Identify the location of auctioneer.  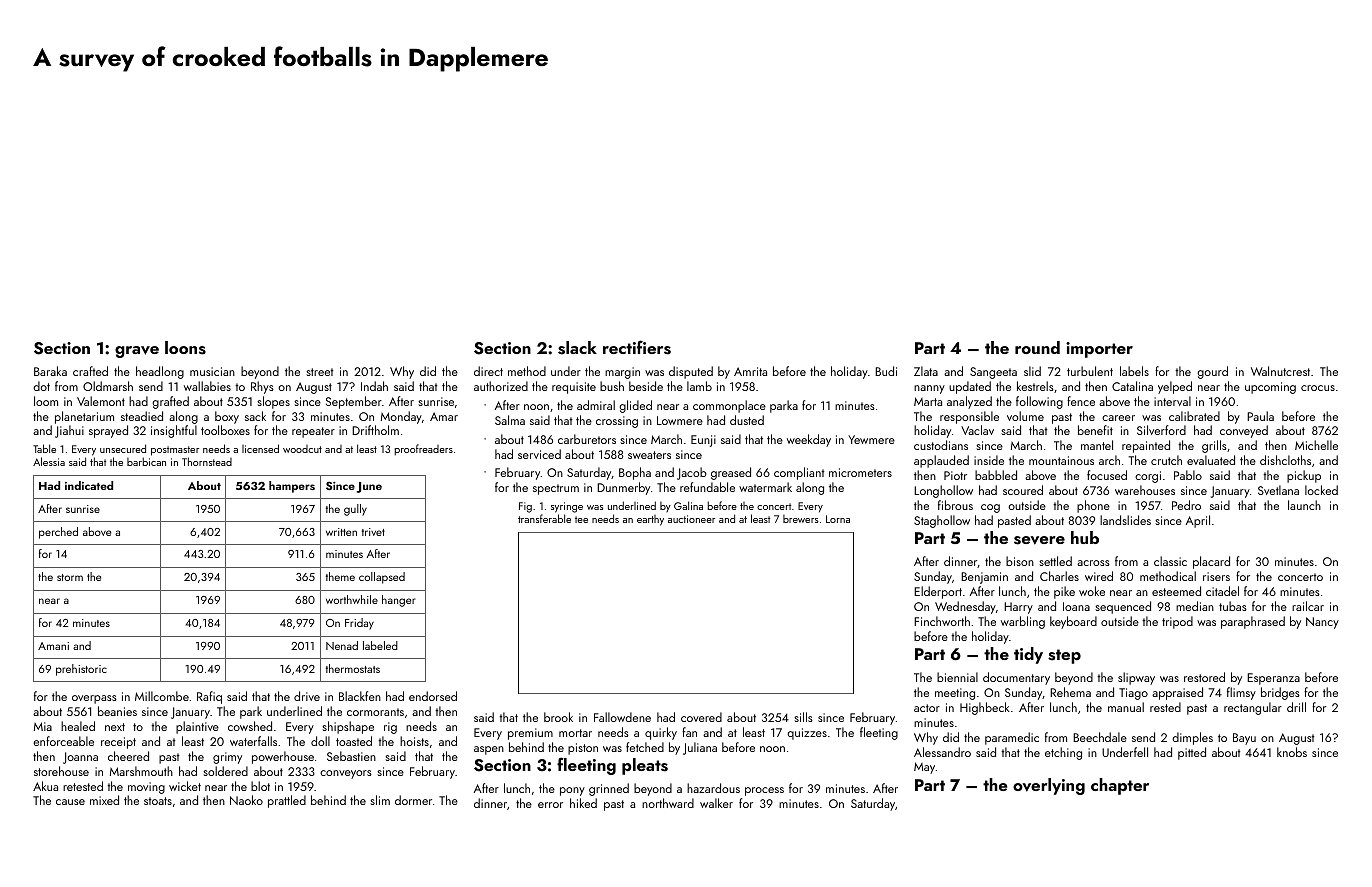
(691, 519).
